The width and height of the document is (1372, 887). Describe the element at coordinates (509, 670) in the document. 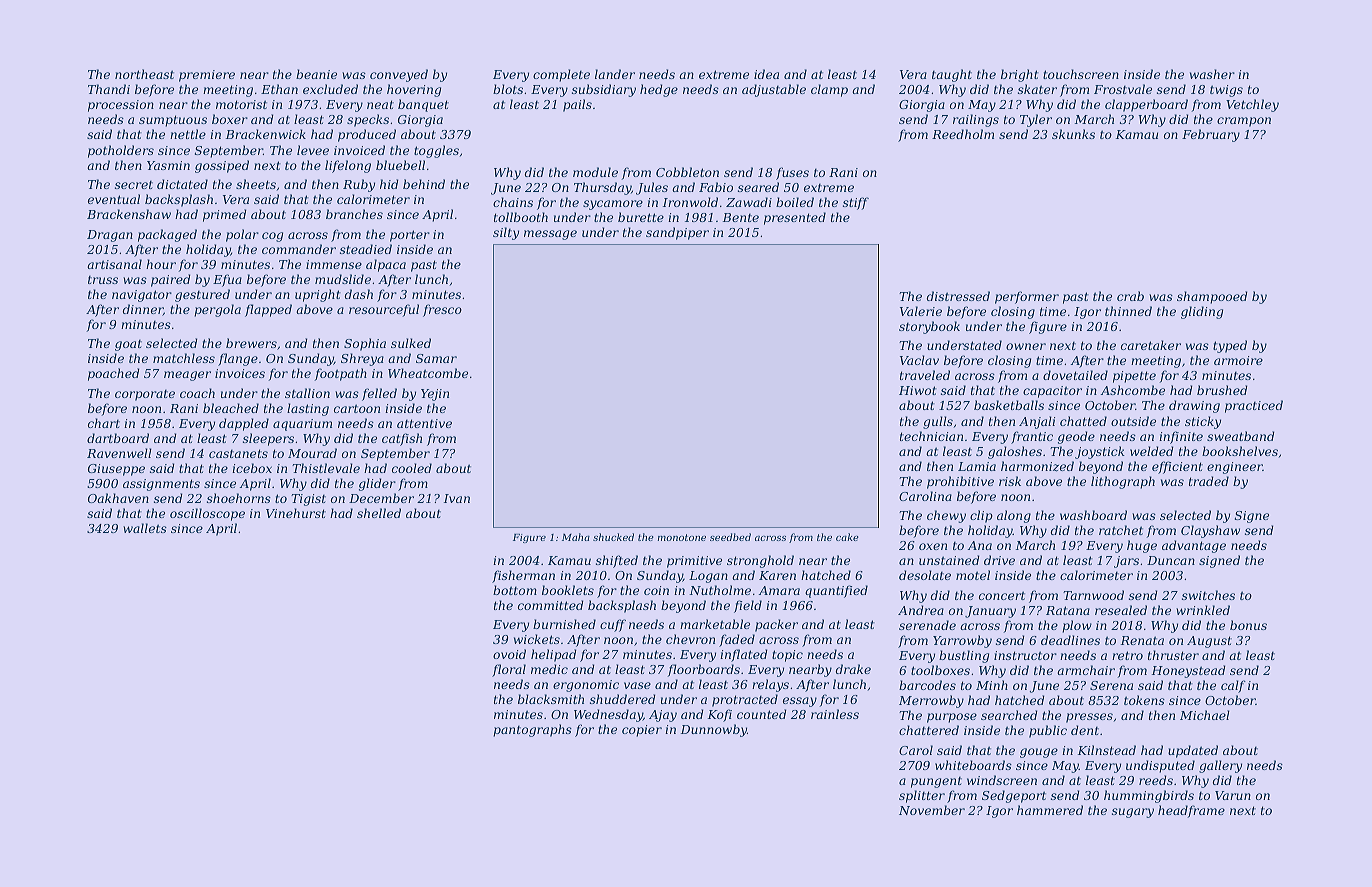

I see `floral` at that location.
